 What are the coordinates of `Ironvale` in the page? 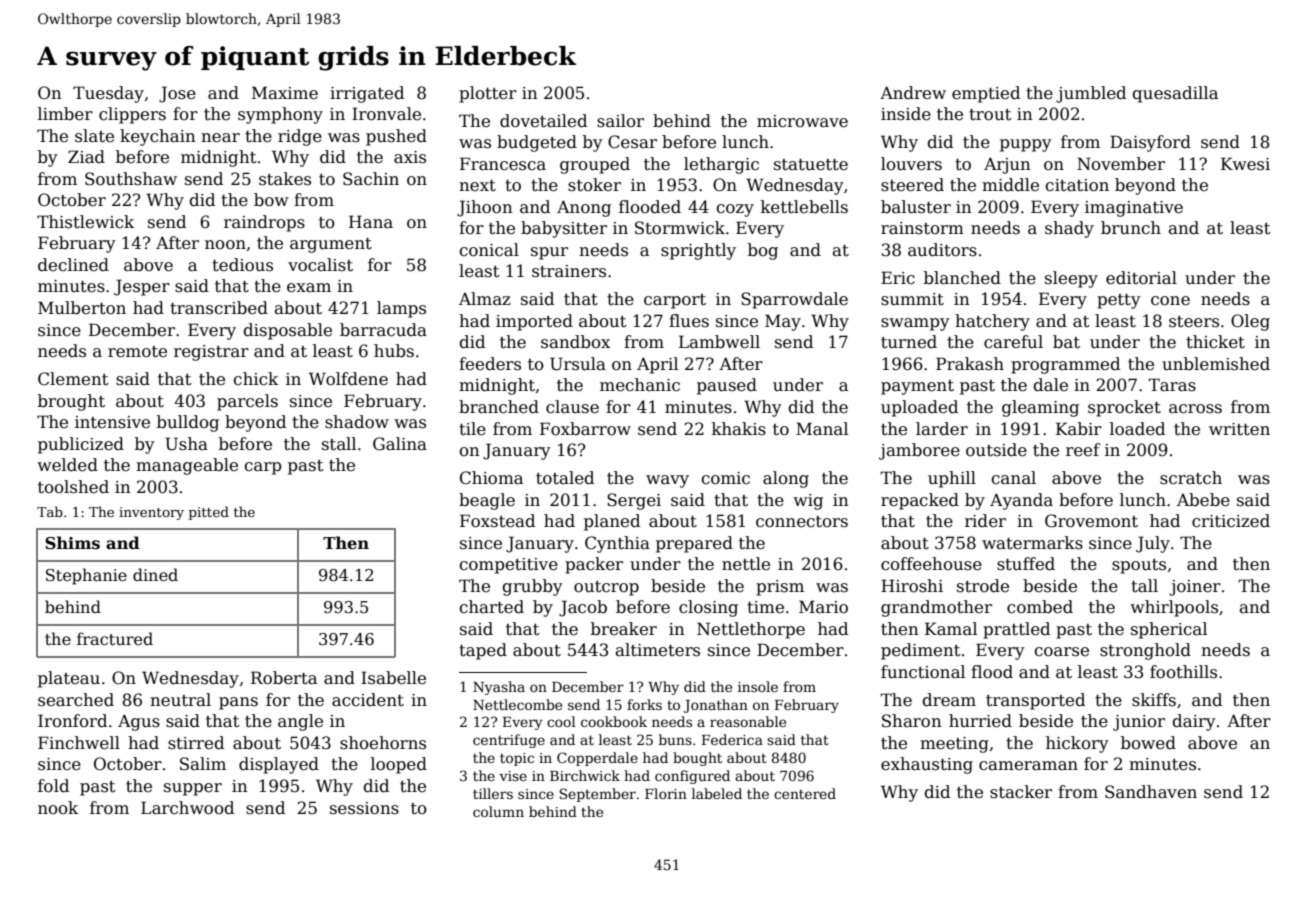 It's located at (386, 114).
